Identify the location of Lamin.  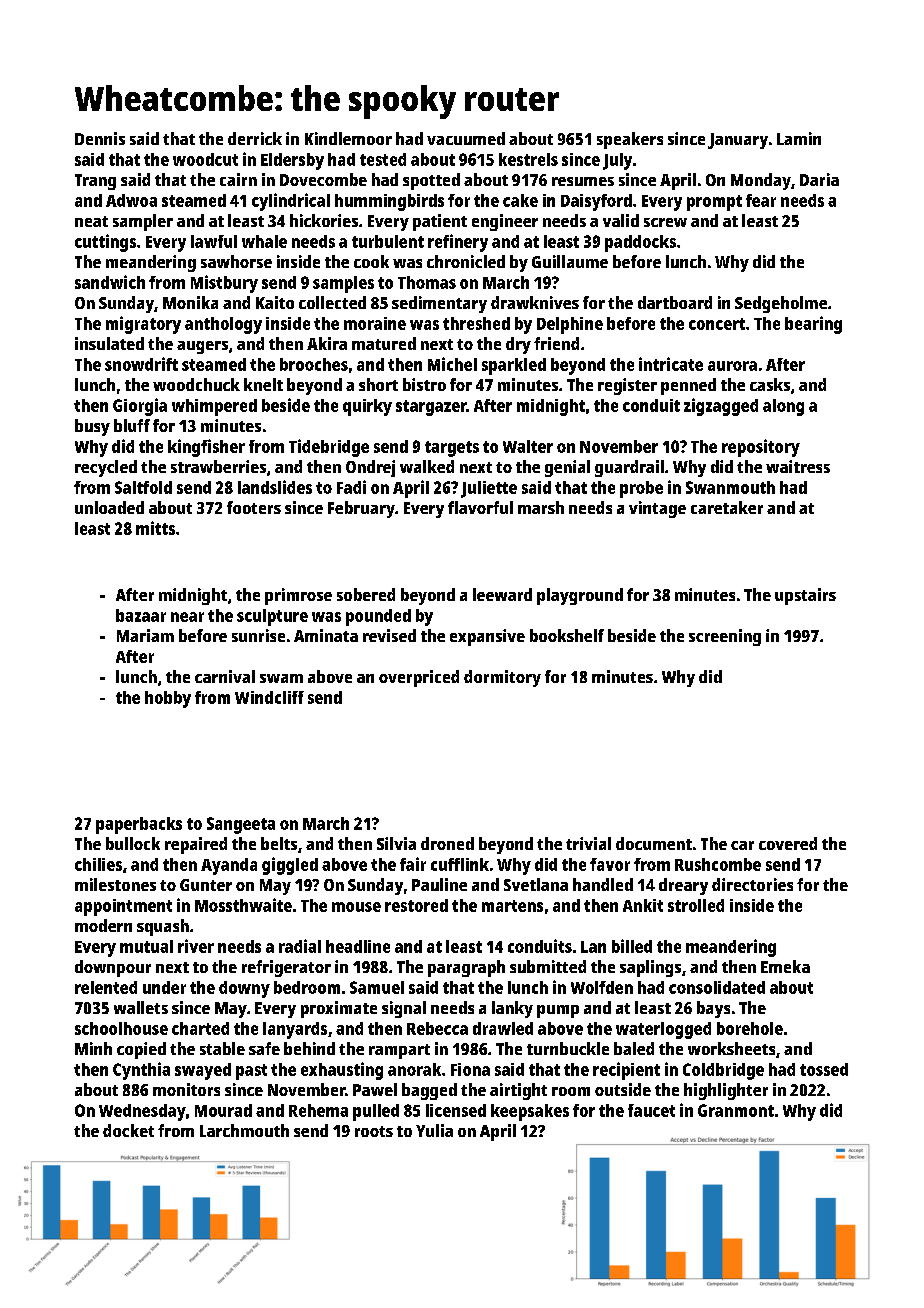
(799, 138).
